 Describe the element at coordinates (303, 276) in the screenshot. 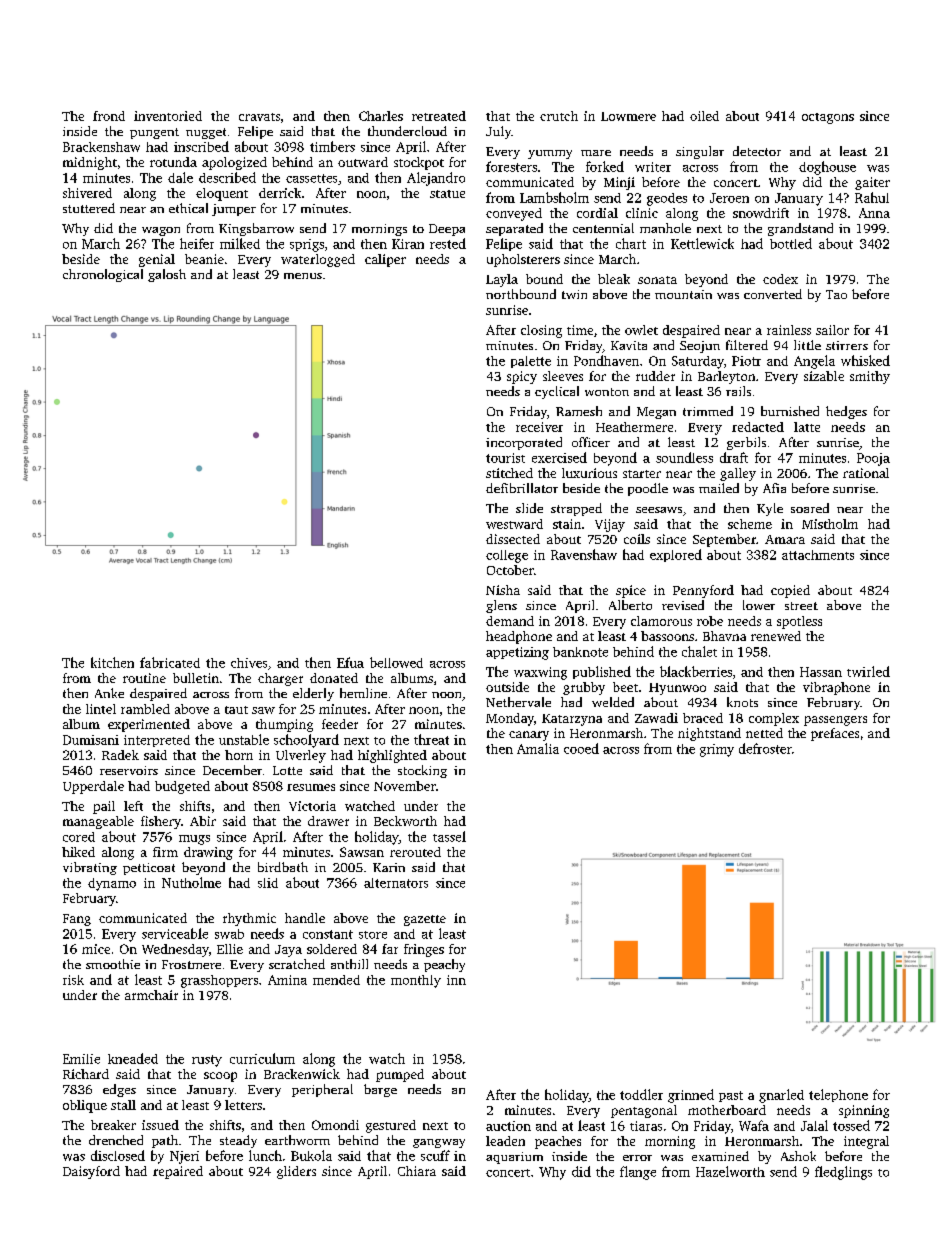

I see `menus` at that location.
